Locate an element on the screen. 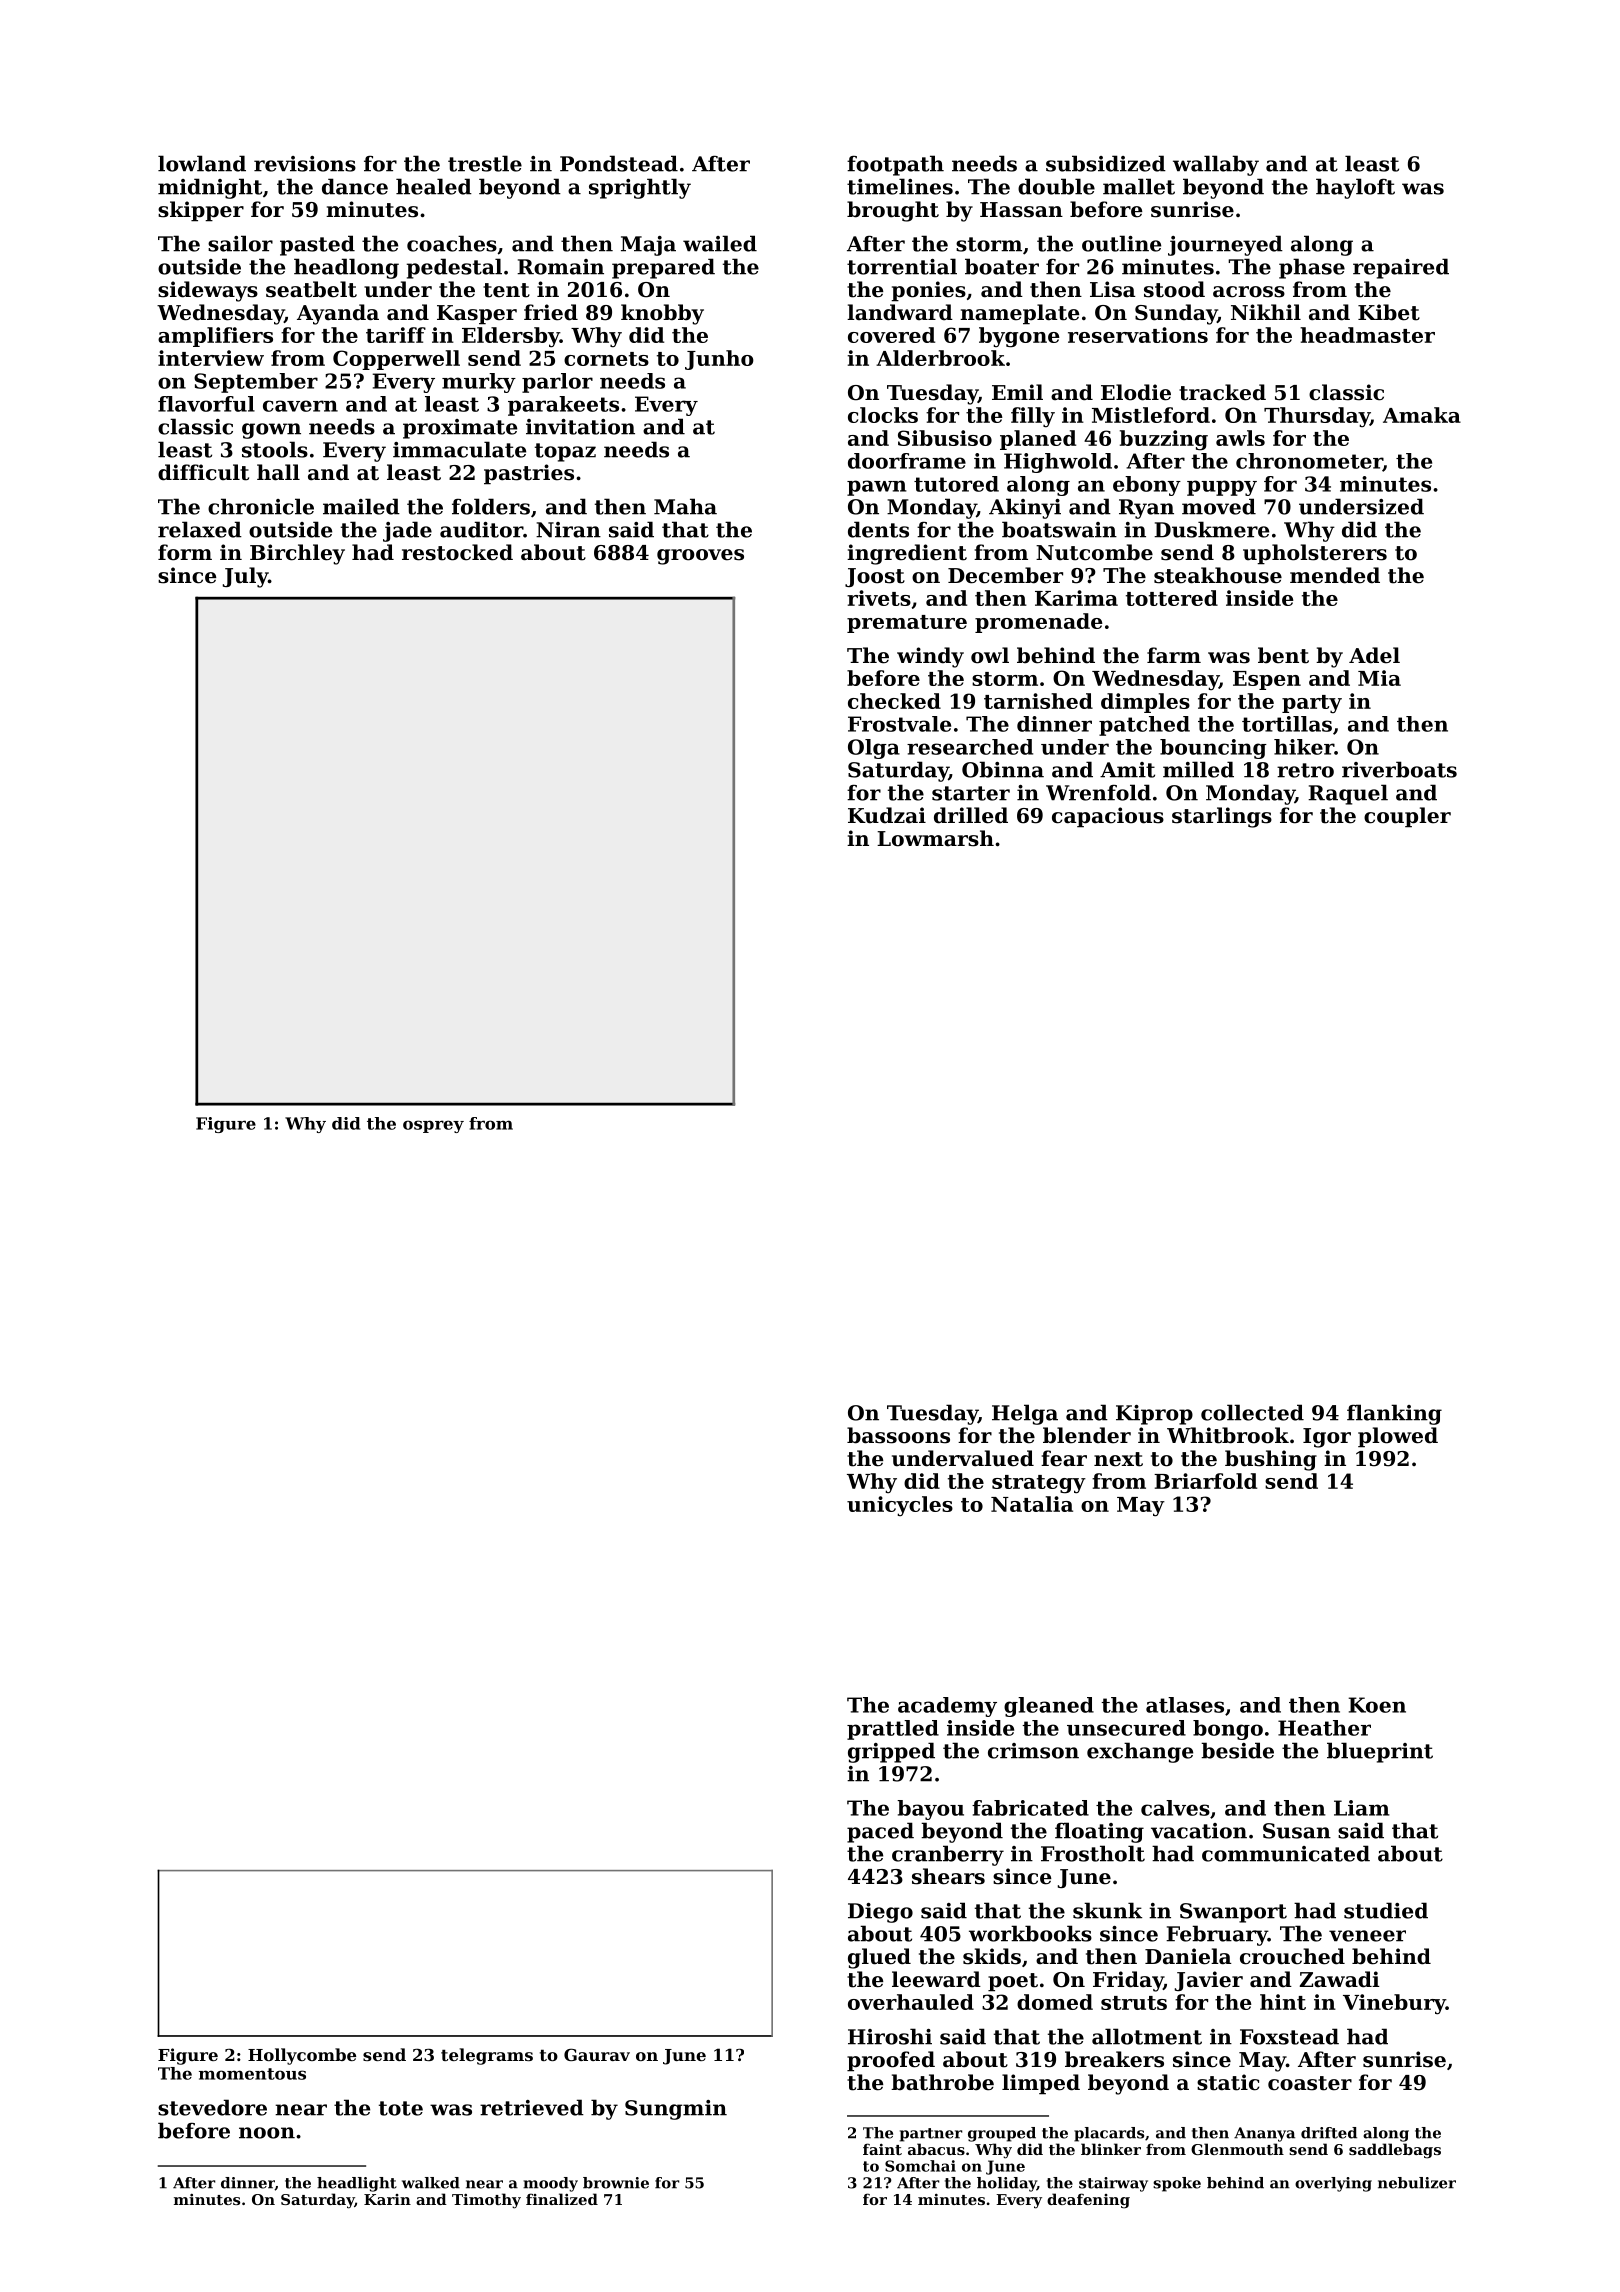 Image resolution: width=1620 pixels, height=2292 pixels. stood is located at coordinates (1174, 289).
